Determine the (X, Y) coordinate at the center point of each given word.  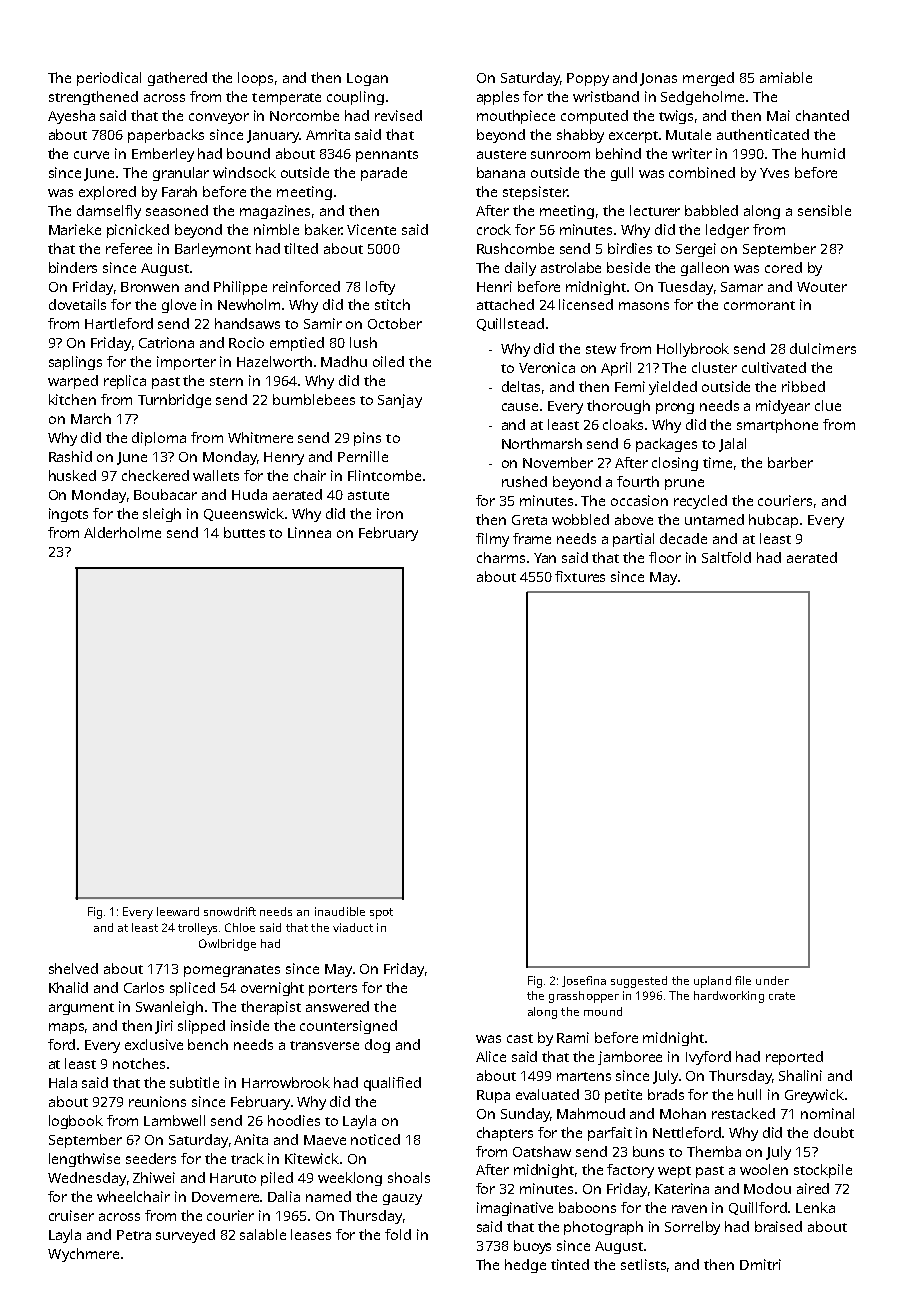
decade (683, 538)
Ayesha (71, 117)
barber (790, 462)
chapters (505, 1134)
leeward (178, 911)
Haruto (233, 1178)
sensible (824, 210)
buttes (244, 532)
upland (712, 982)
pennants (387, 156)
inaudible (340, 911)
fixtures (580, 576)
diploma (159, 439)
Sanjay (400, 401)
